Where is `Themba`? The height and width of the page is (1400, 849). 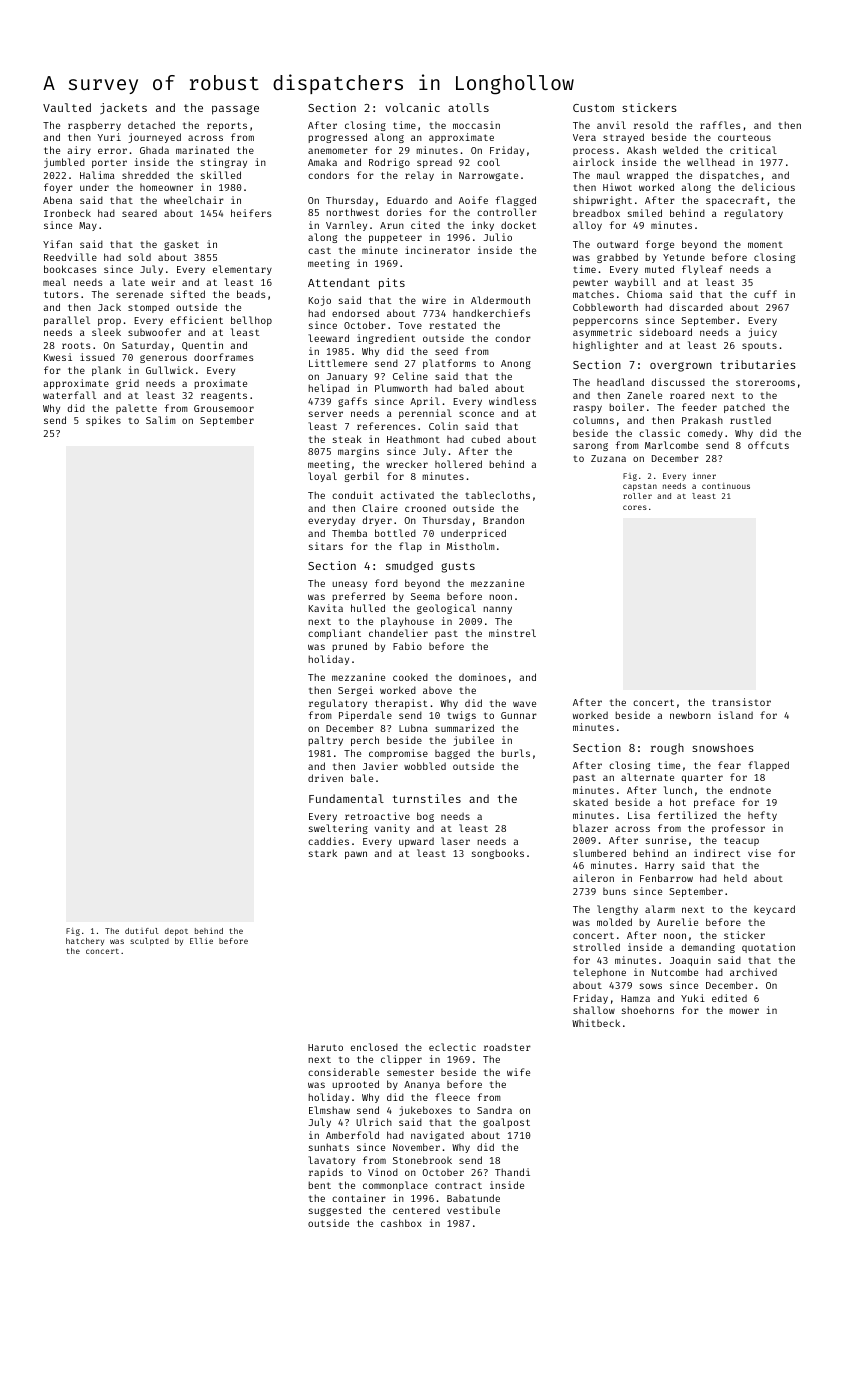
Themba is located at coordinates (349, 533).
